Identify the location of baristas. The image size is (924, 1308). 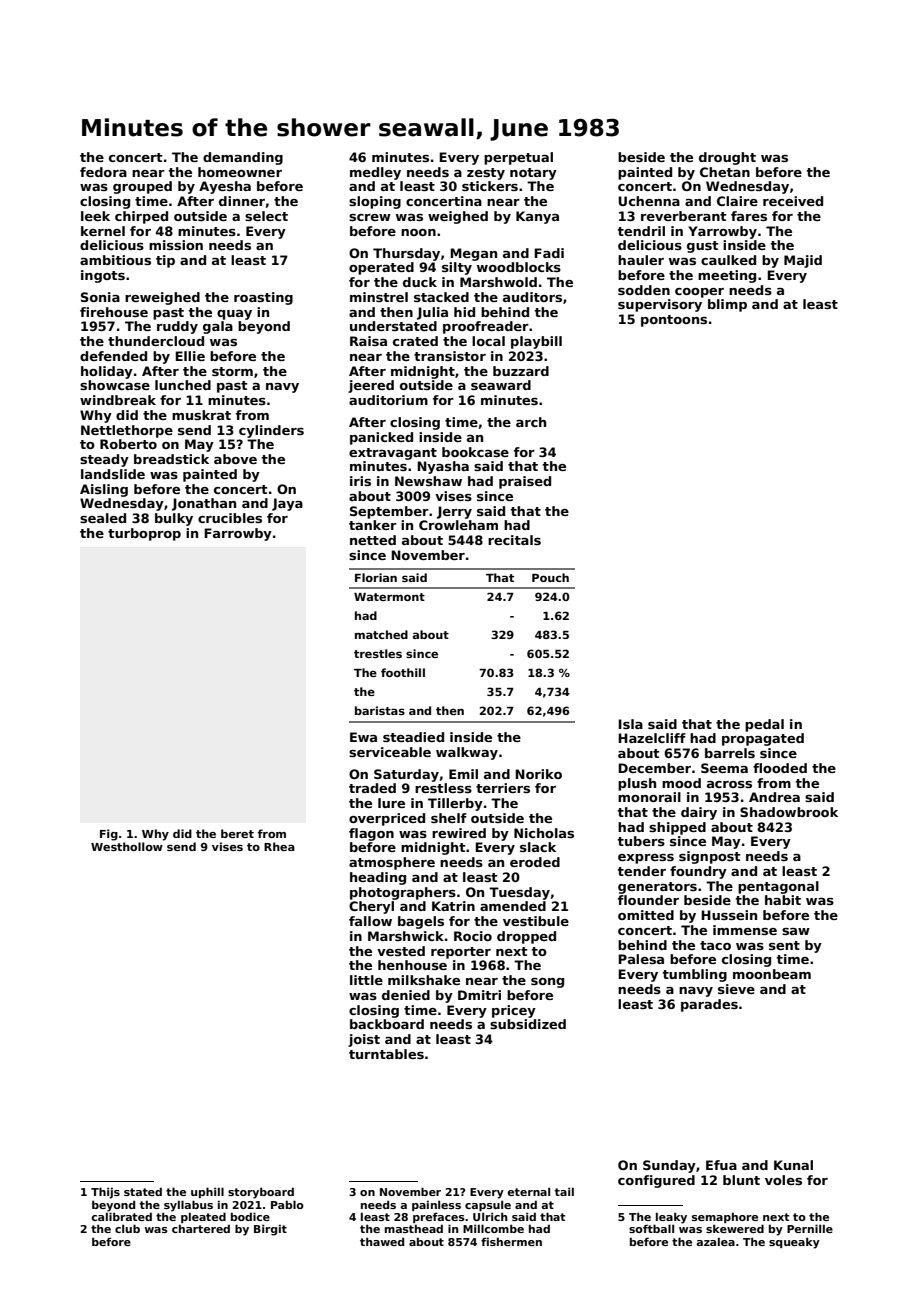
(380, 710).
